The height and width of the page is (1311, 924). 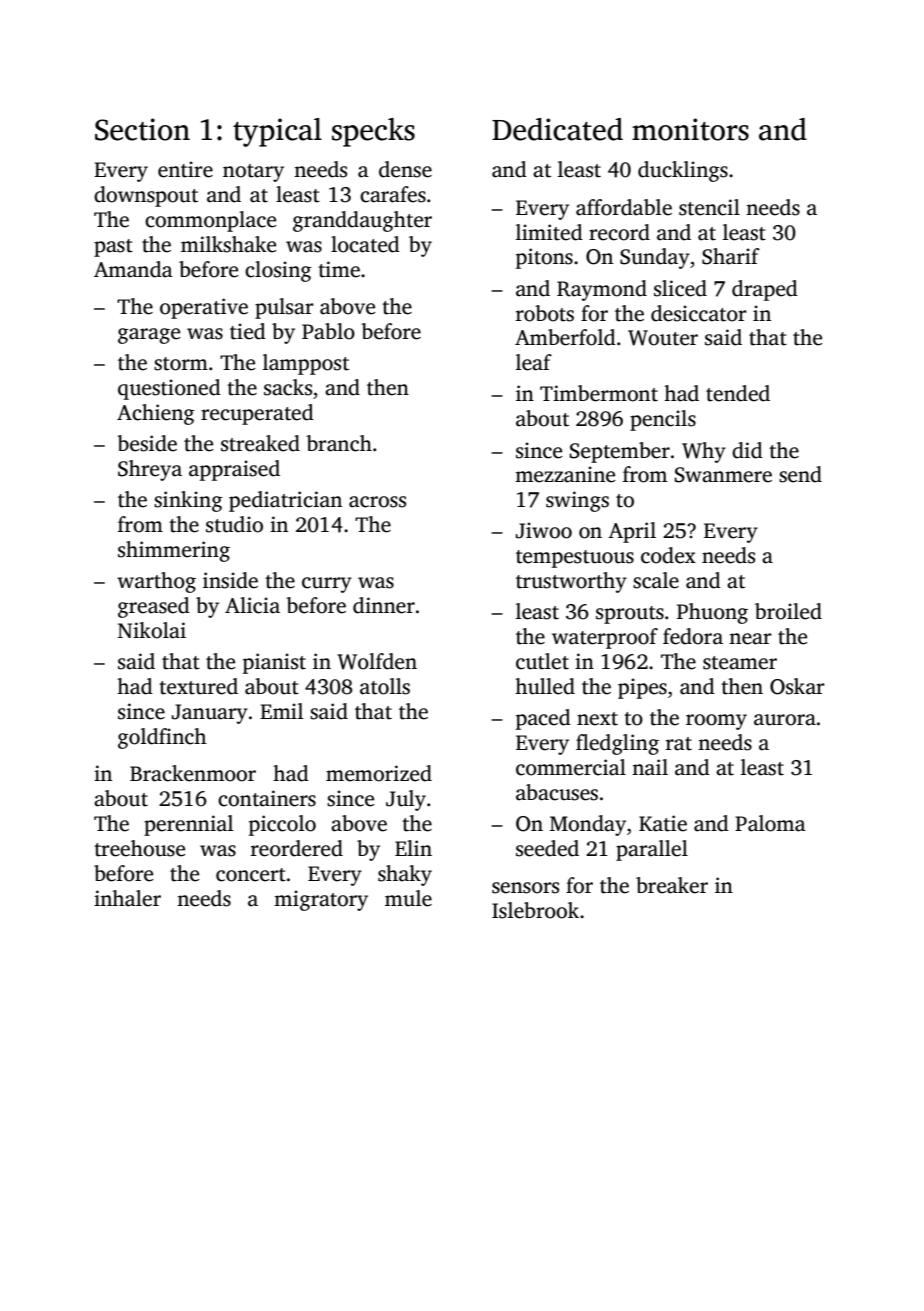 What do you see at coordinates (139, 848) in the page?
I see `treehouse` at bounding box center [139, 848].
